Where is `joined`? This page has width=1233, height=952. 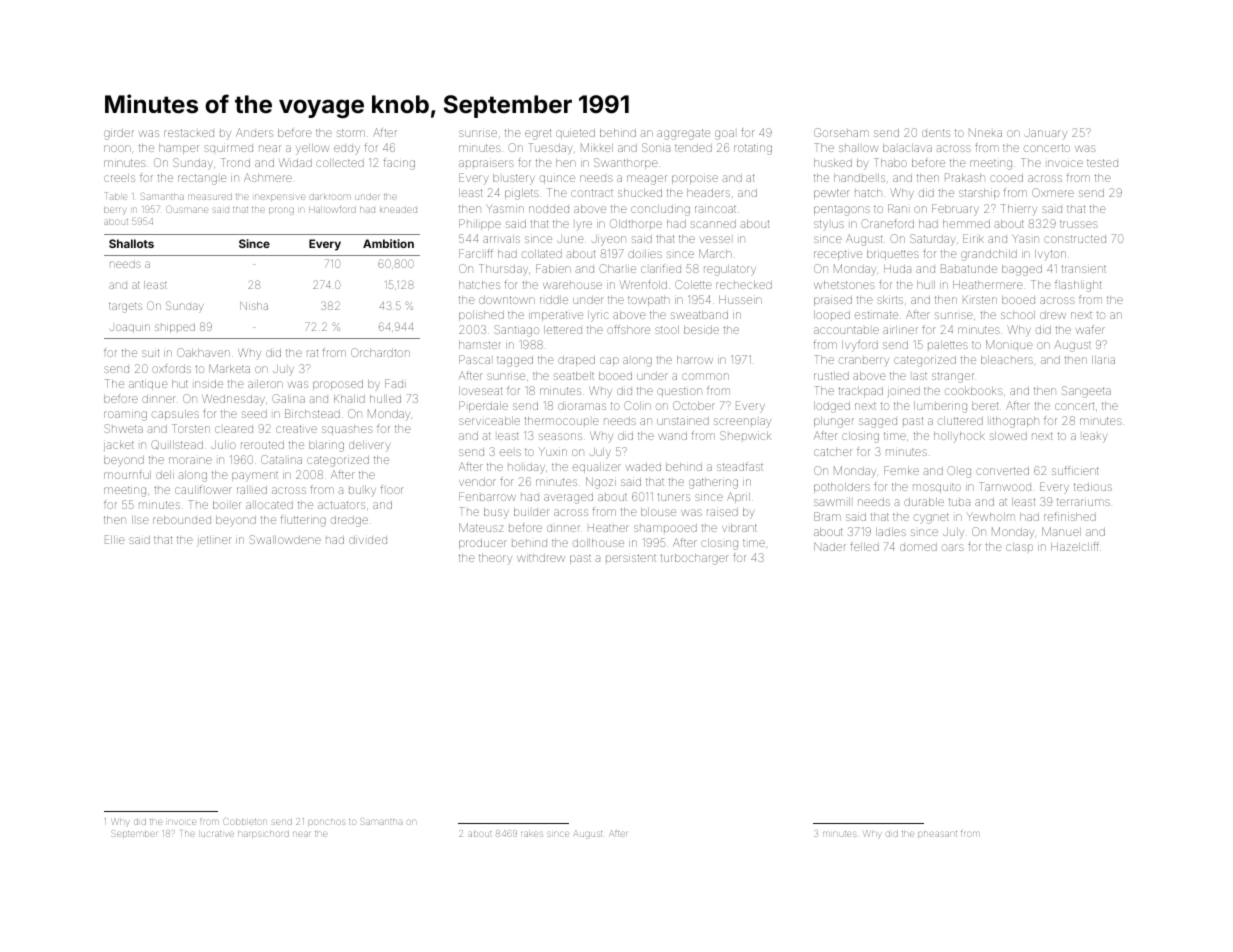 joined is located at coordinates (903, 392).
